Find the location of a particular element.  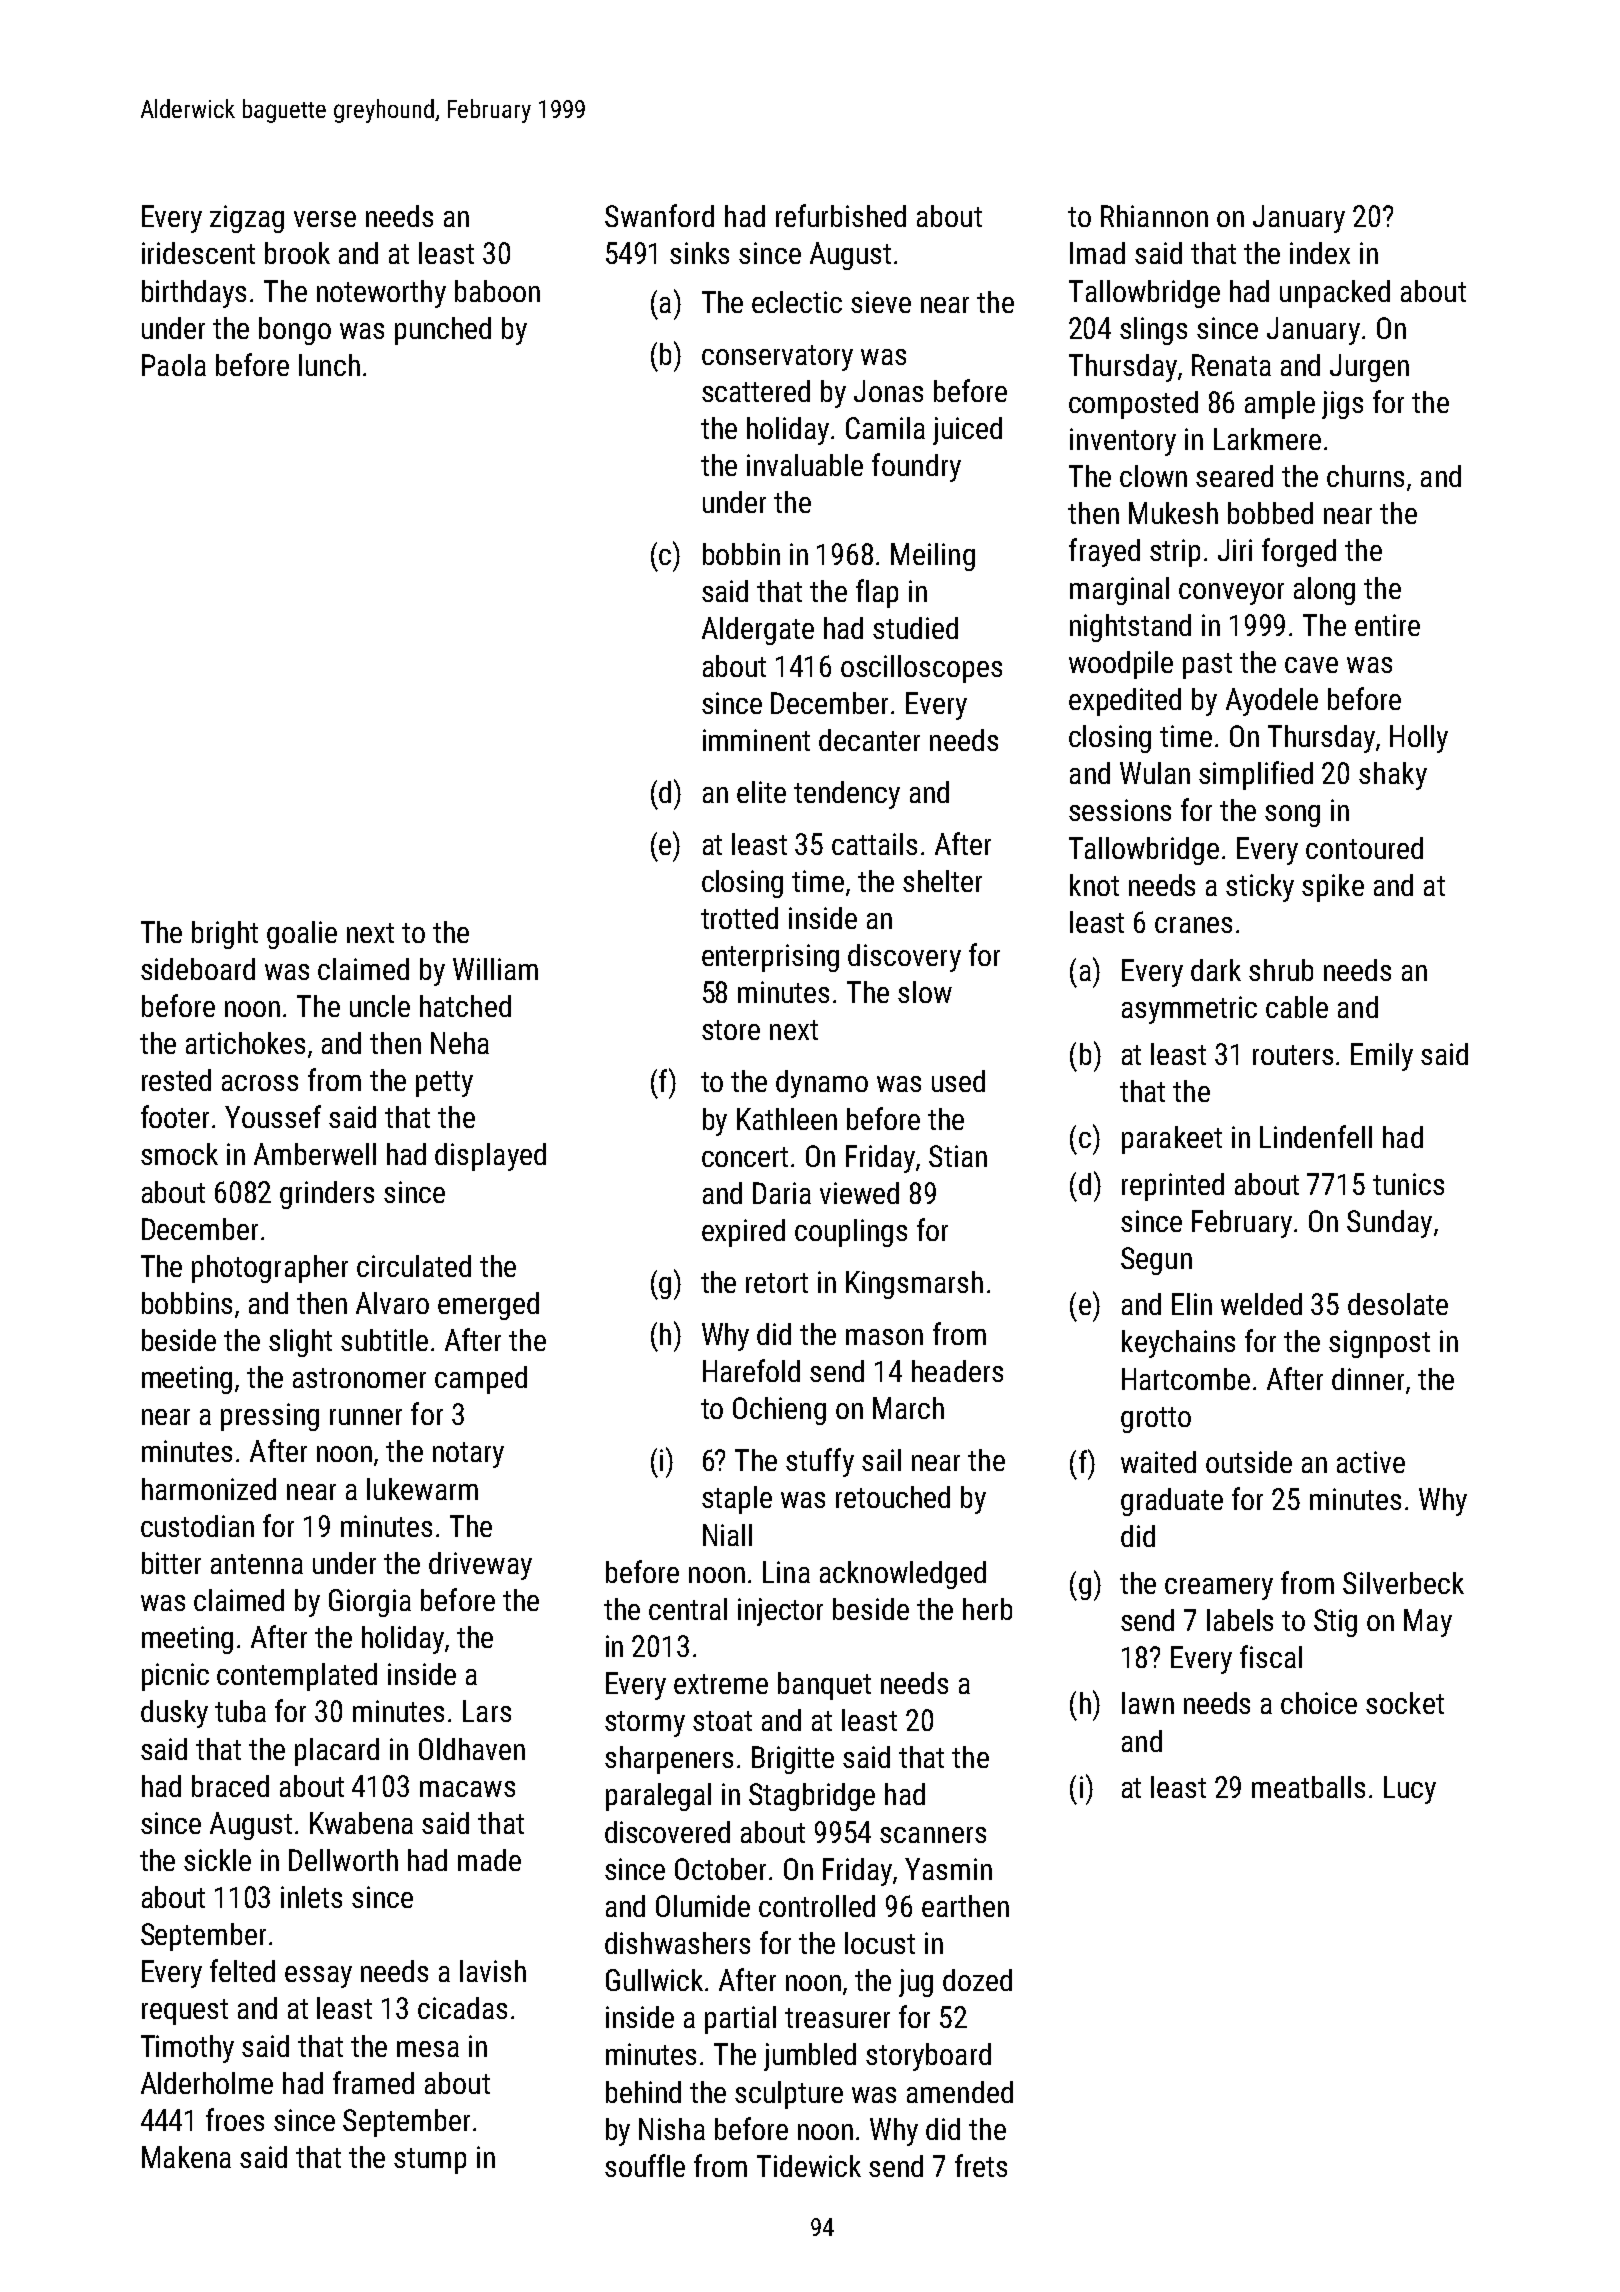

churns is located at coordinates (1365, 476).
